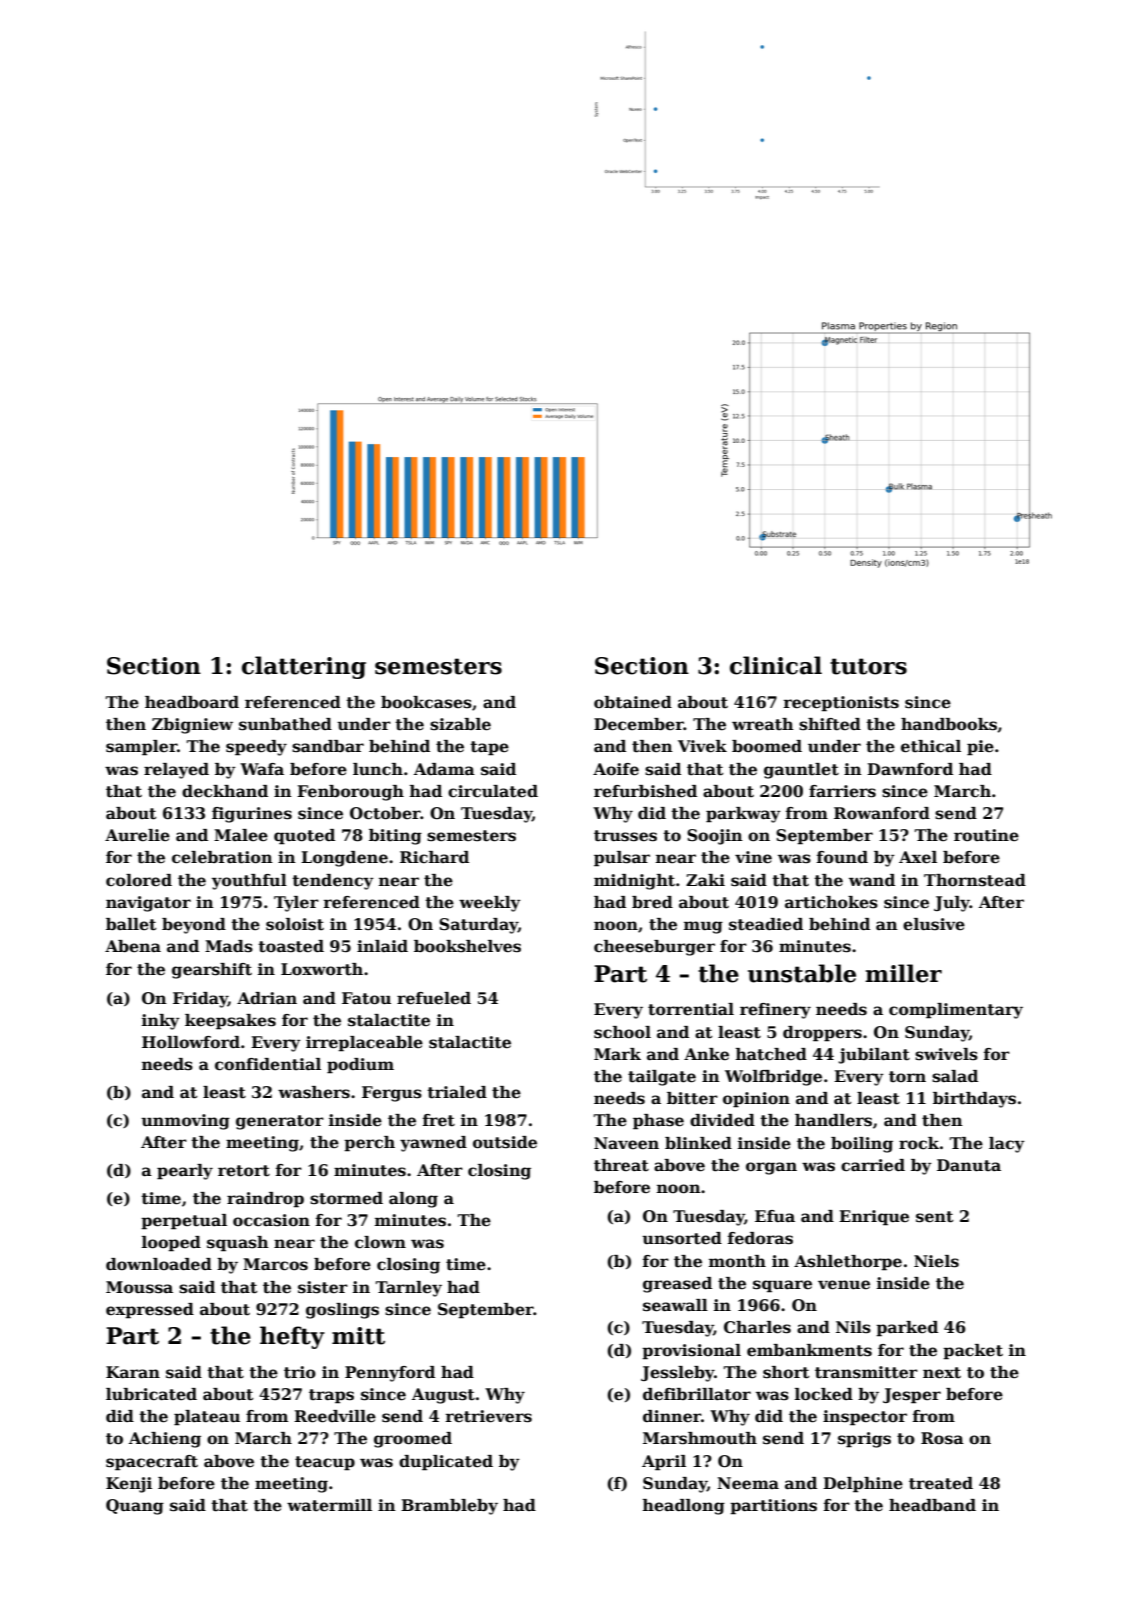 The height and width of the screenshot is (1608, 1132). What do you see at coordinates (449, 1507) in the screenshot?
I see `Brambleby` at bounding box center [449, 1507].
